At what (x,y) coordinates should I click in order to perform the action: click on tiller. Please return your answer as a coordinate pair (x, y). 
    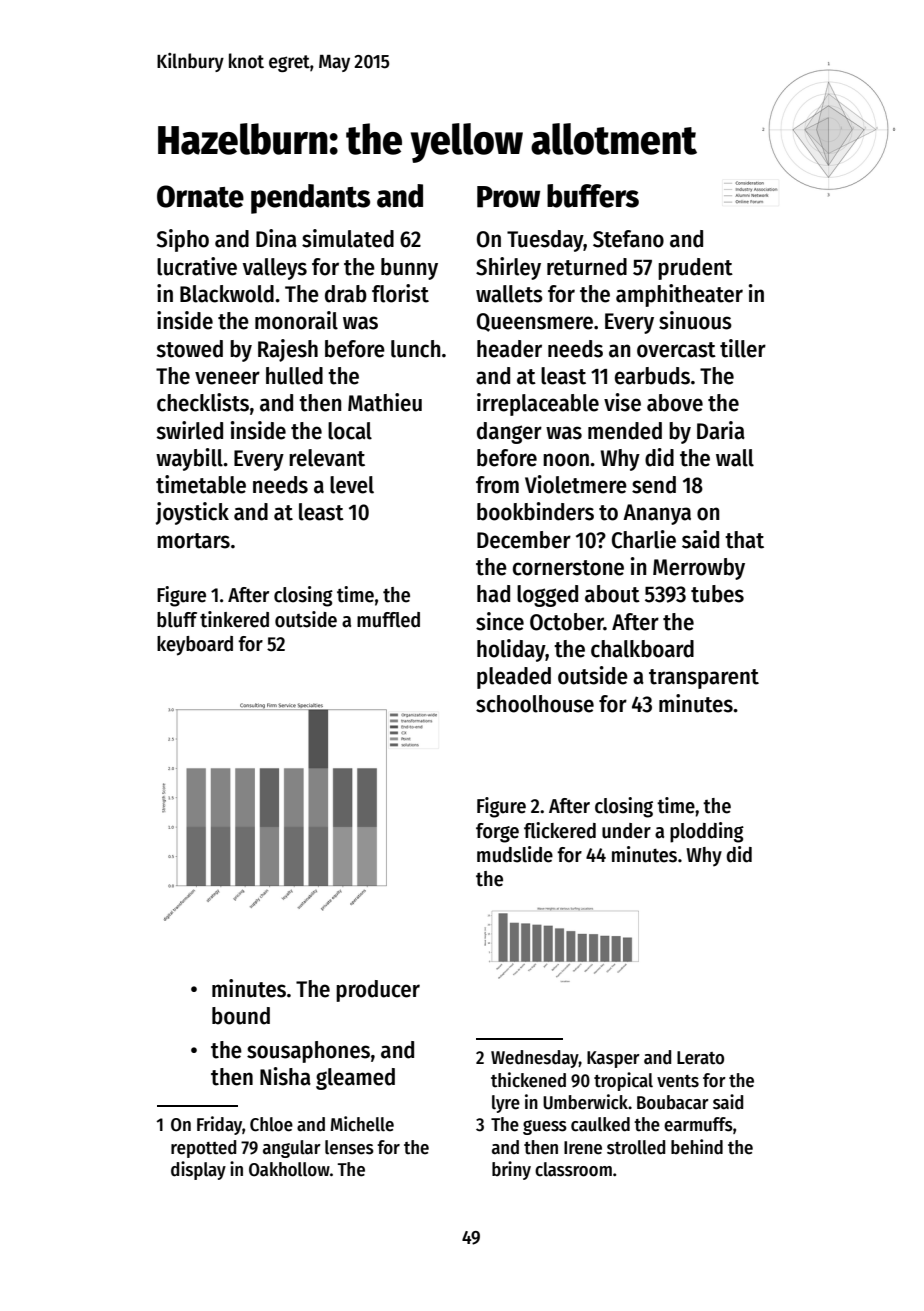
    Looking at the image, I should click on (743, 348).
